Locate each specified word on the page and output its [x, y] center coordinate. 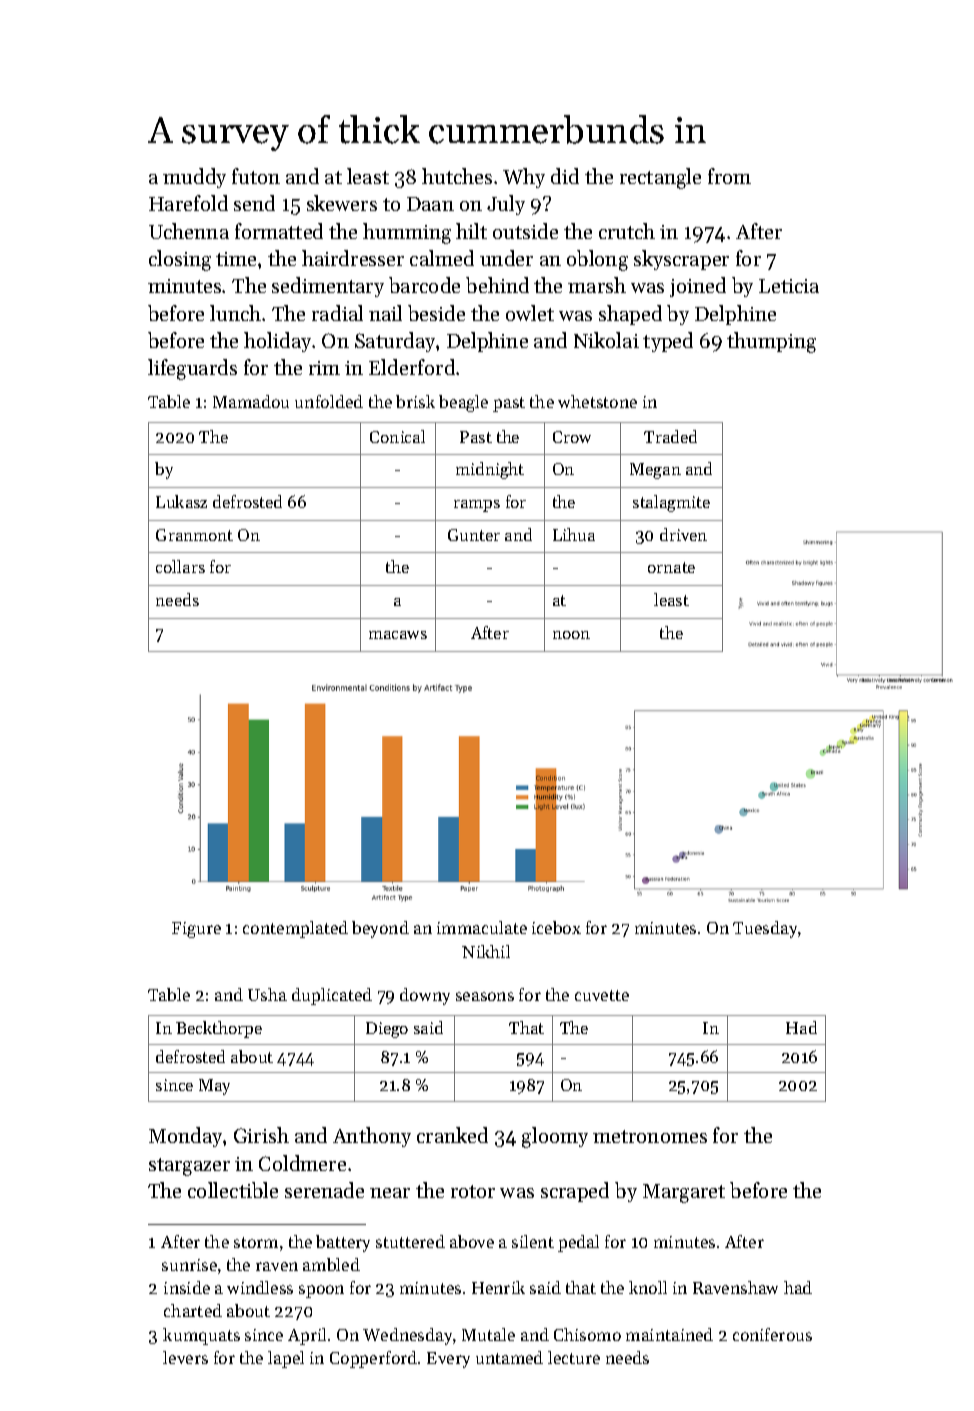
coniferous [772, 1334]
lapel [286, 1359]
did [565, 176]
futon [256, 176]
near [390, 1193]
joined [698, 287]
